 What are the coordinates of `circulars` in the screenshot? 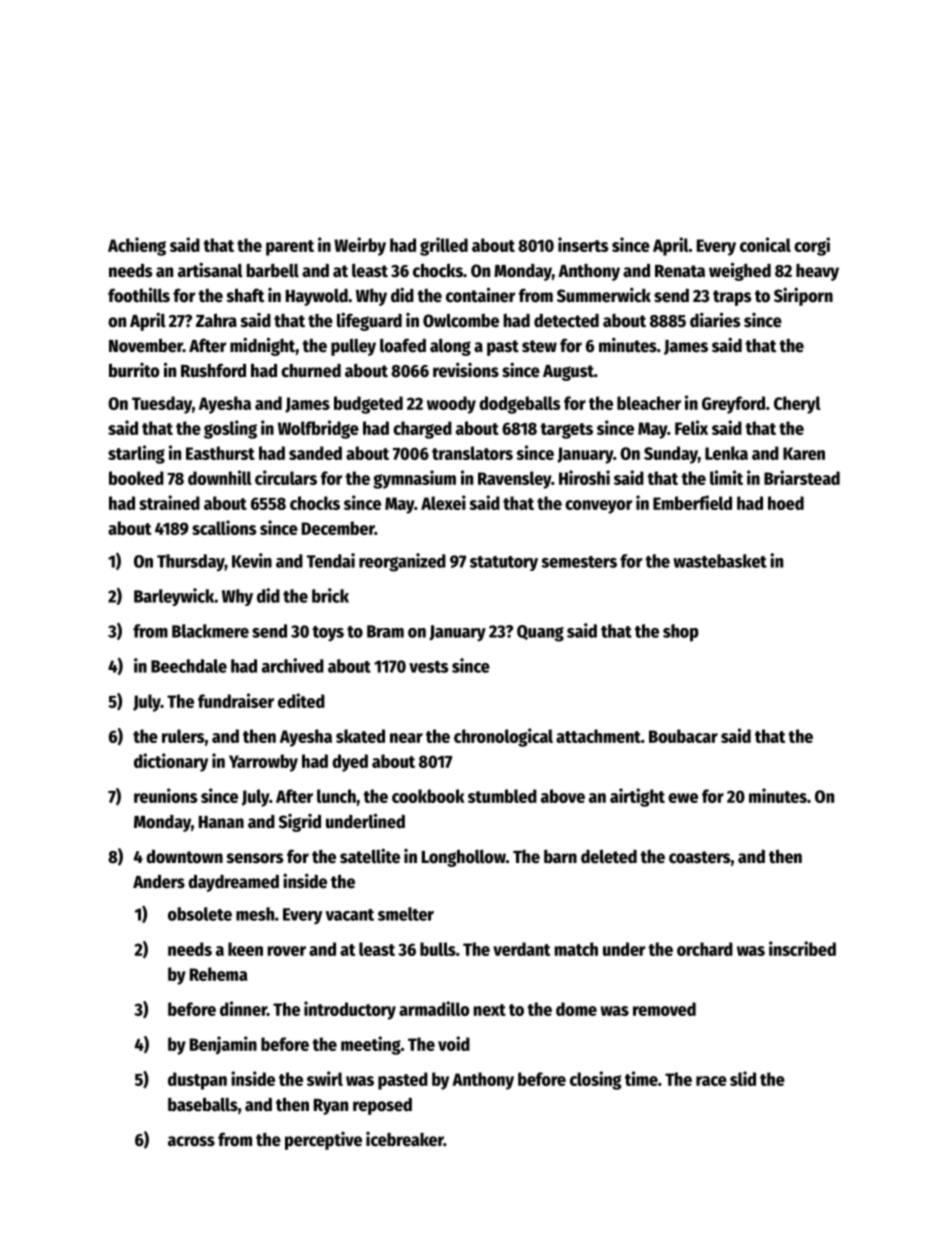 It's located at (286, 477).
